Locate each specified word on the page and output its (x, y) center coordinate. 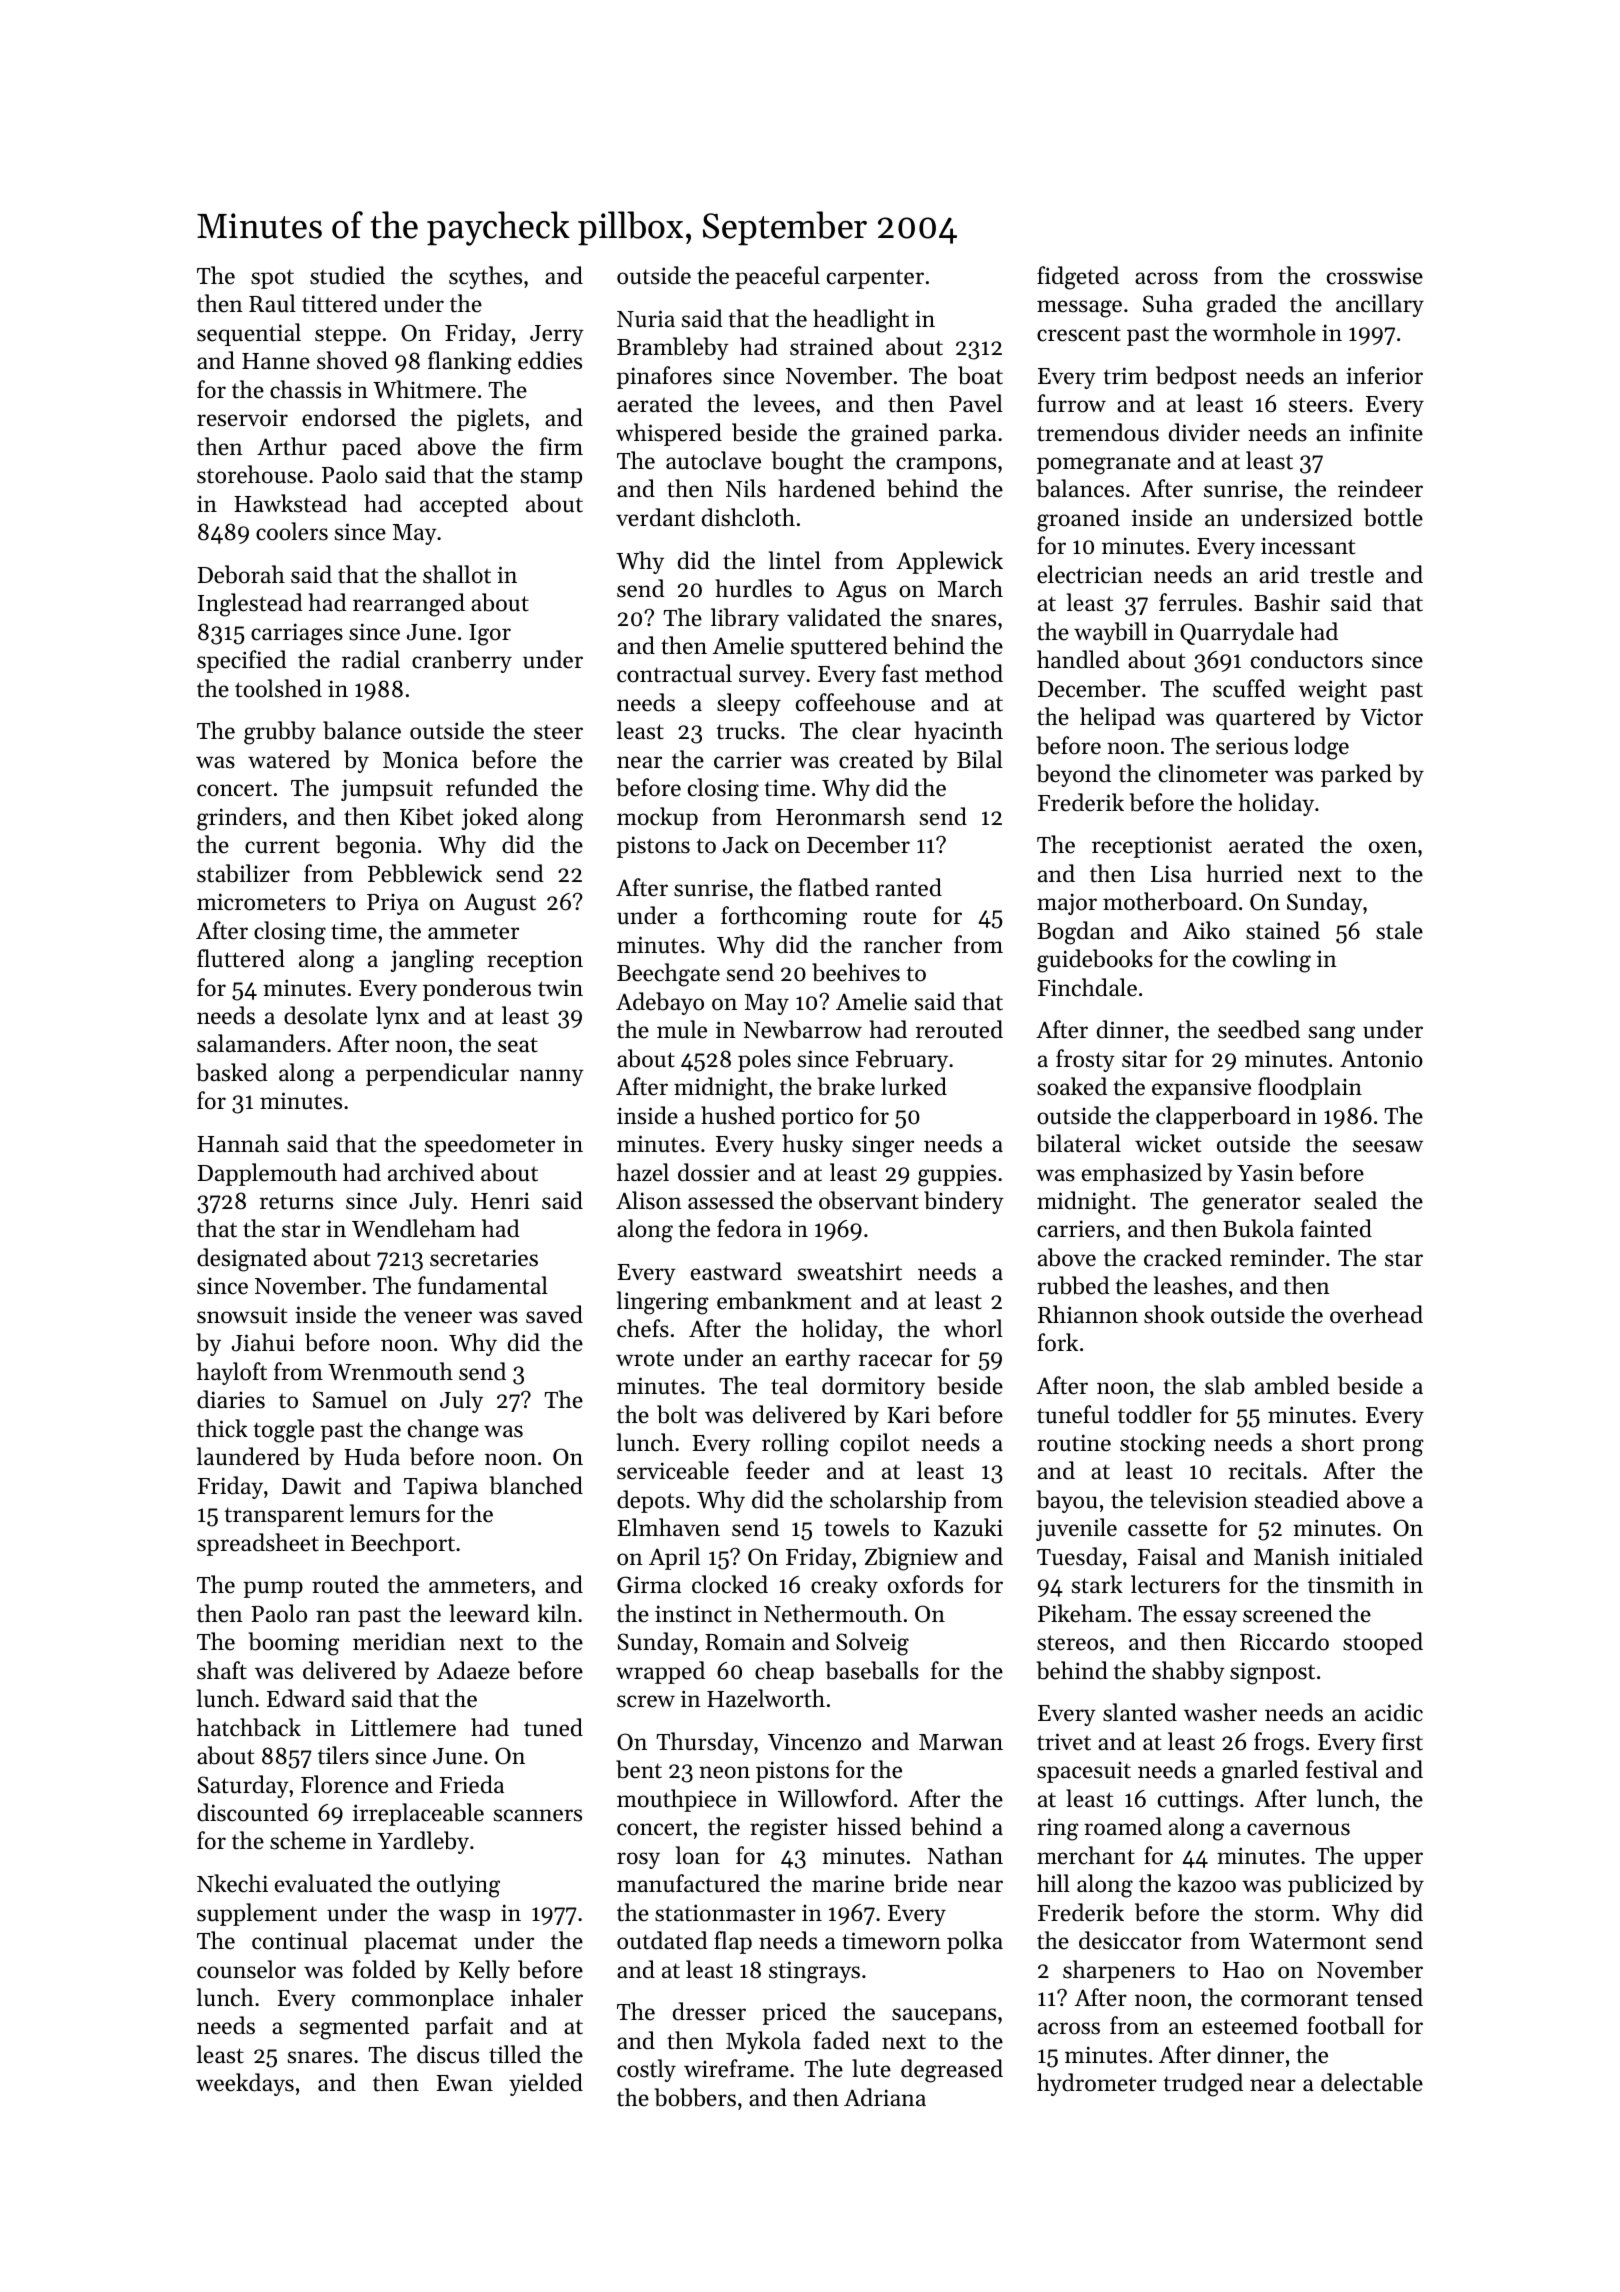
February (902, 1060)
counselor (246, 1969)
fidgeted (1078, 278)
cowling (1272, 961)
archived (431, 1172)
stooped (1383, 1643)
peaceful (777, 277)
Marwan (961, 1742)
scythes (485, 277)
